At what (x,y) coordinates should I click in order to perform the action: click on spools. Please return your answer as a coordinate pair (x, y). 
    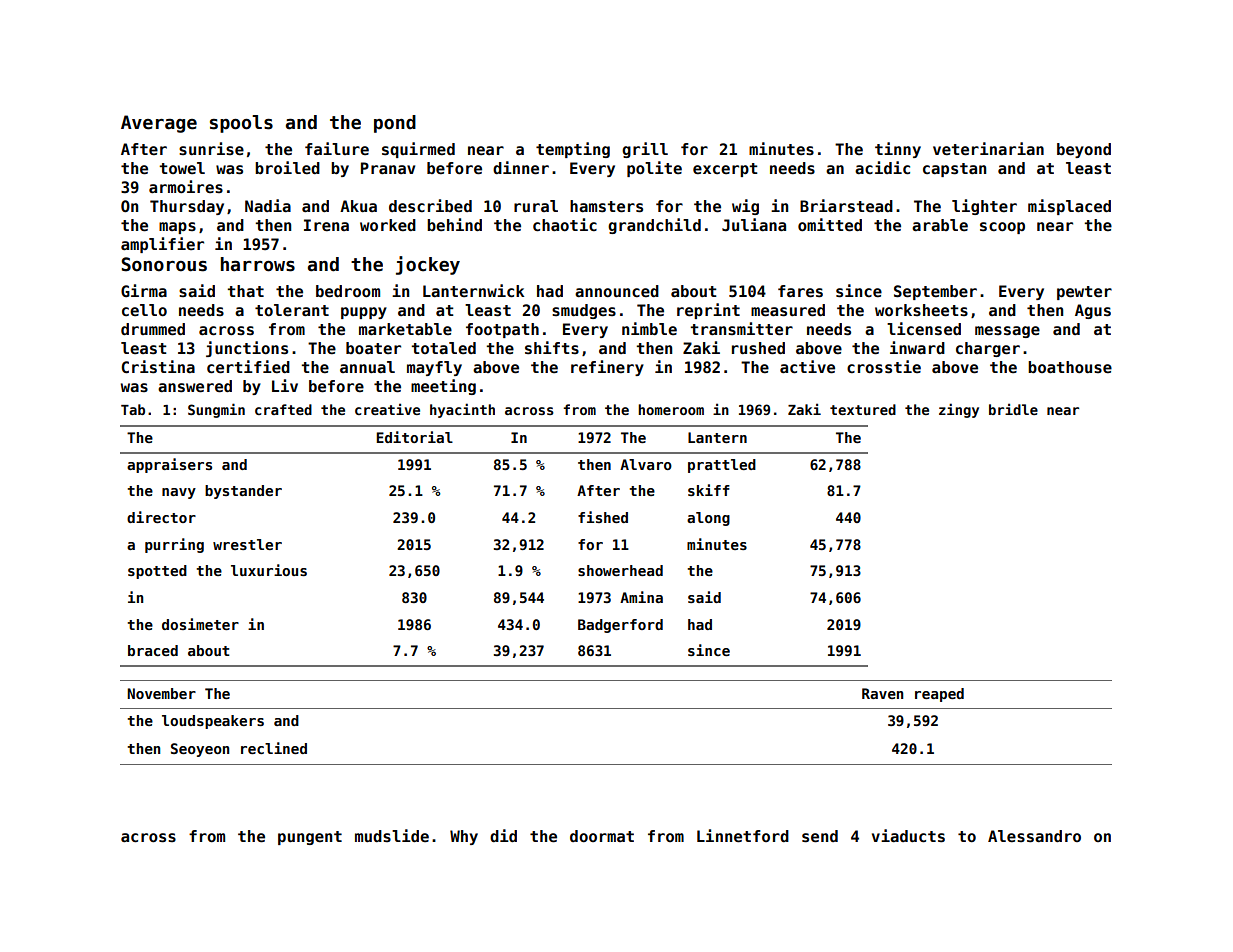
    Looking at the image, I should click on (241, 124).
